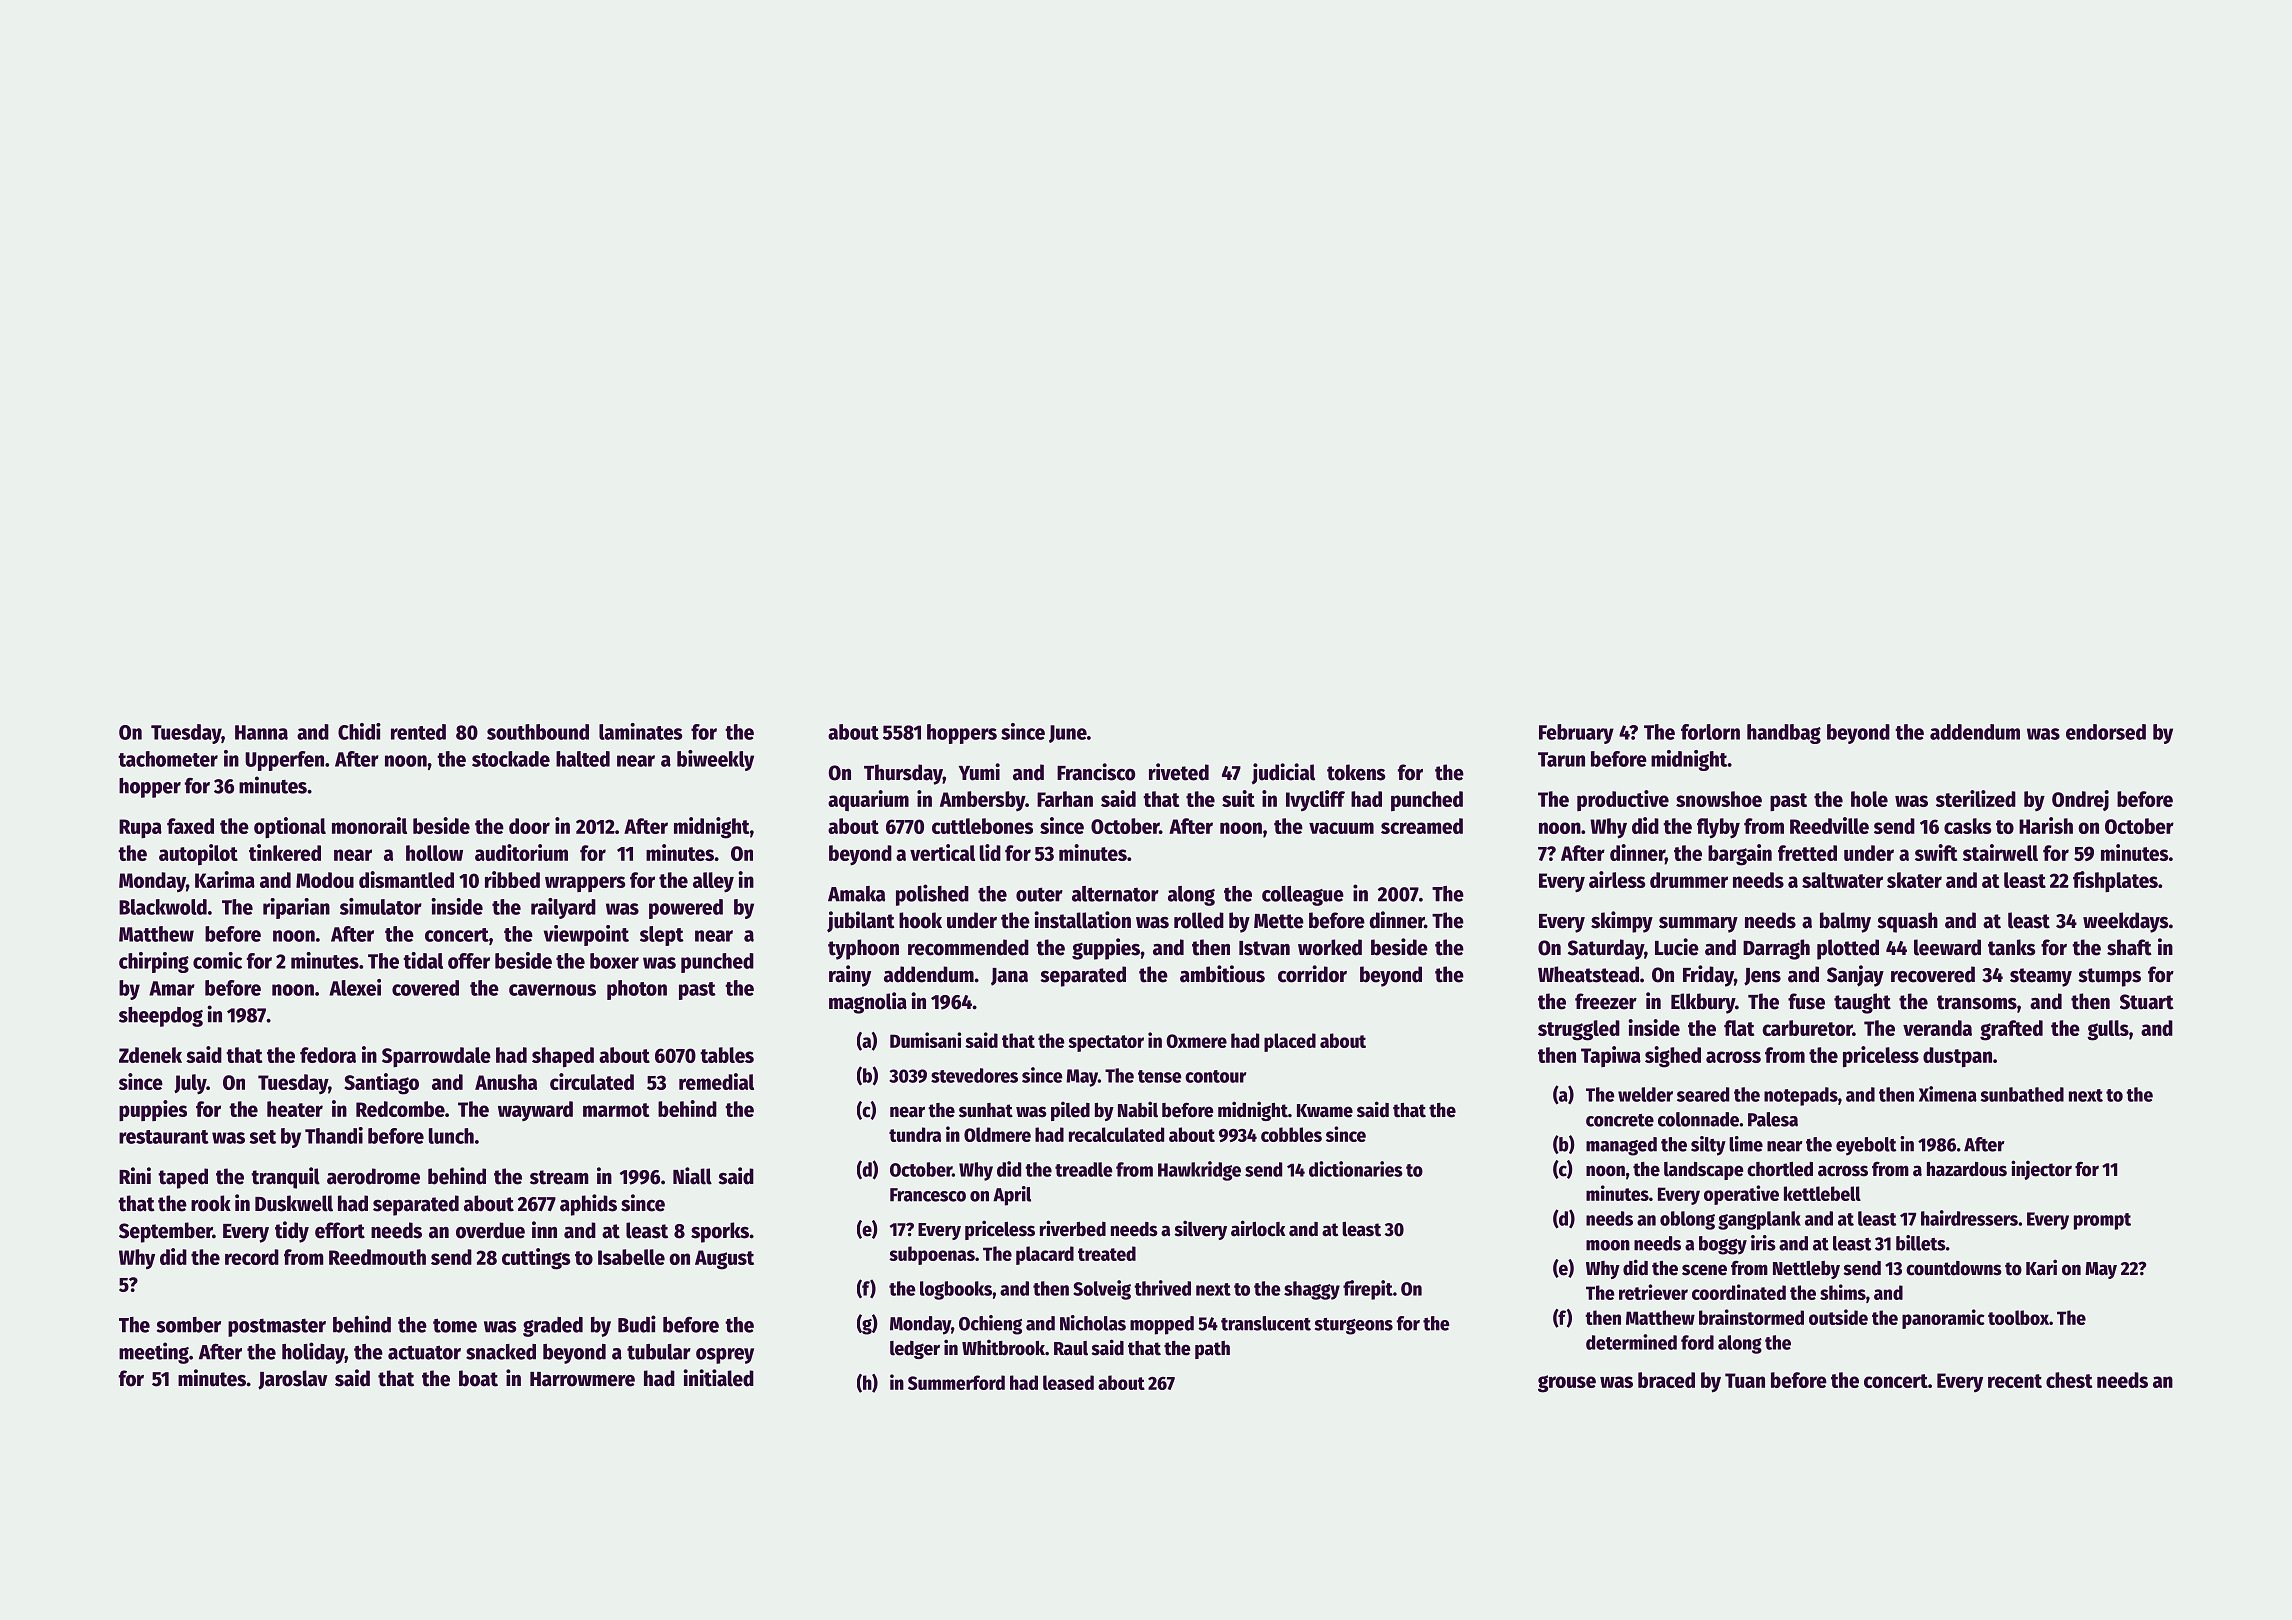  What do you see at coordinates (1954, 1268) in the screenshot?
I see `countdowns` at bounding box center [1954, 1268].
